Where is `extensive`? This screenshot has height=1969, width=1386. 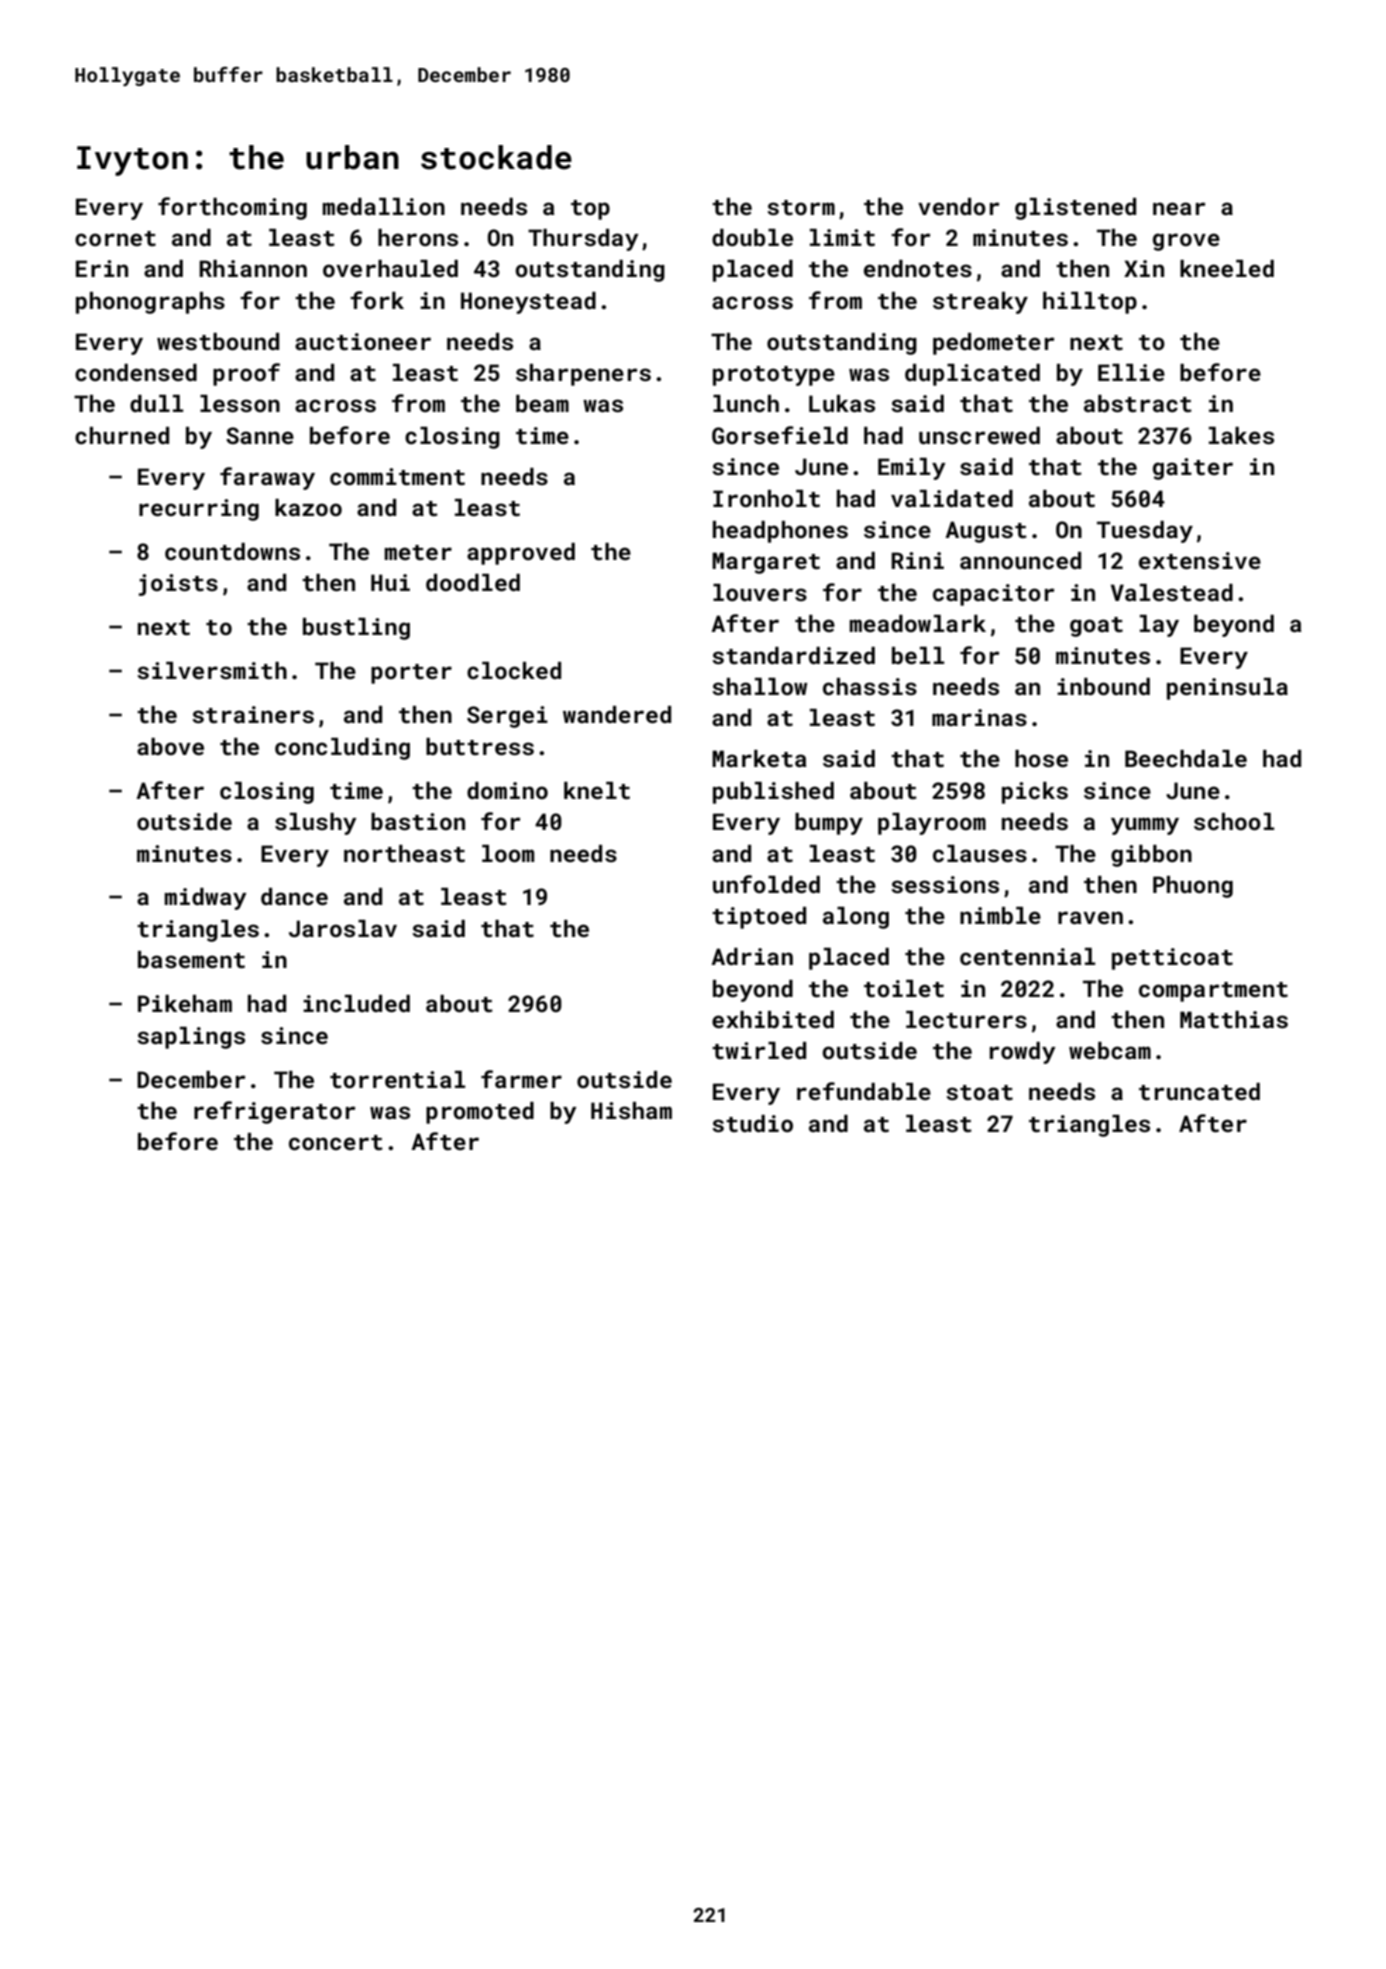 extensive is located at coordinates (1200, 560).
